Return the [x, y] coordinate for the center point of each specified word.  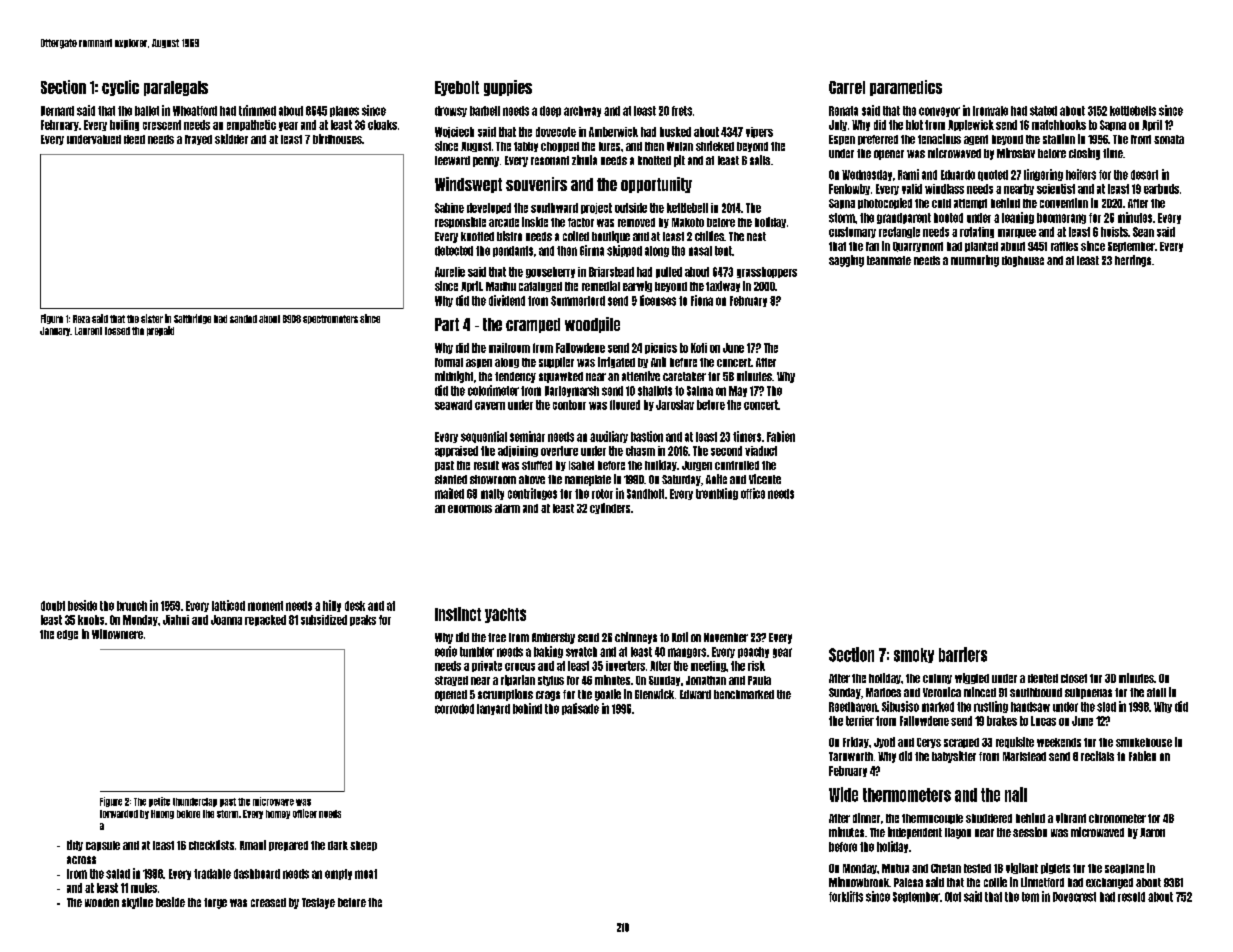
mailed [449, 493]
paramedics [906, 88]
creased [268, 902]
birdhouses [337, 139]
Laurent [88, 331]
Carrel [847, 87]
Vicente [765, 479]
